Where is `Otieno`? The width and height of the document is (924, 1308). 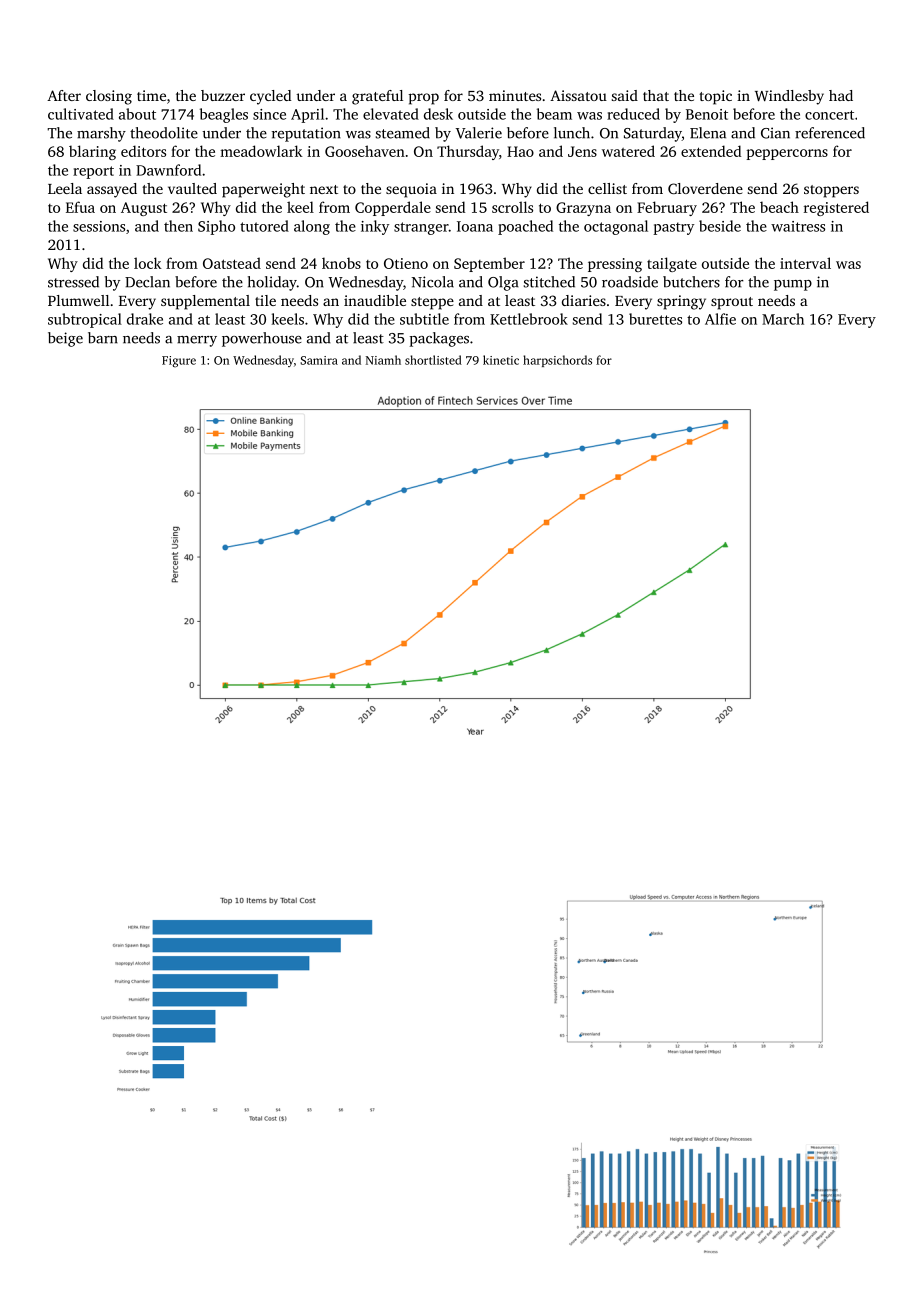 Otieno is located at coordinates (406, 263).
